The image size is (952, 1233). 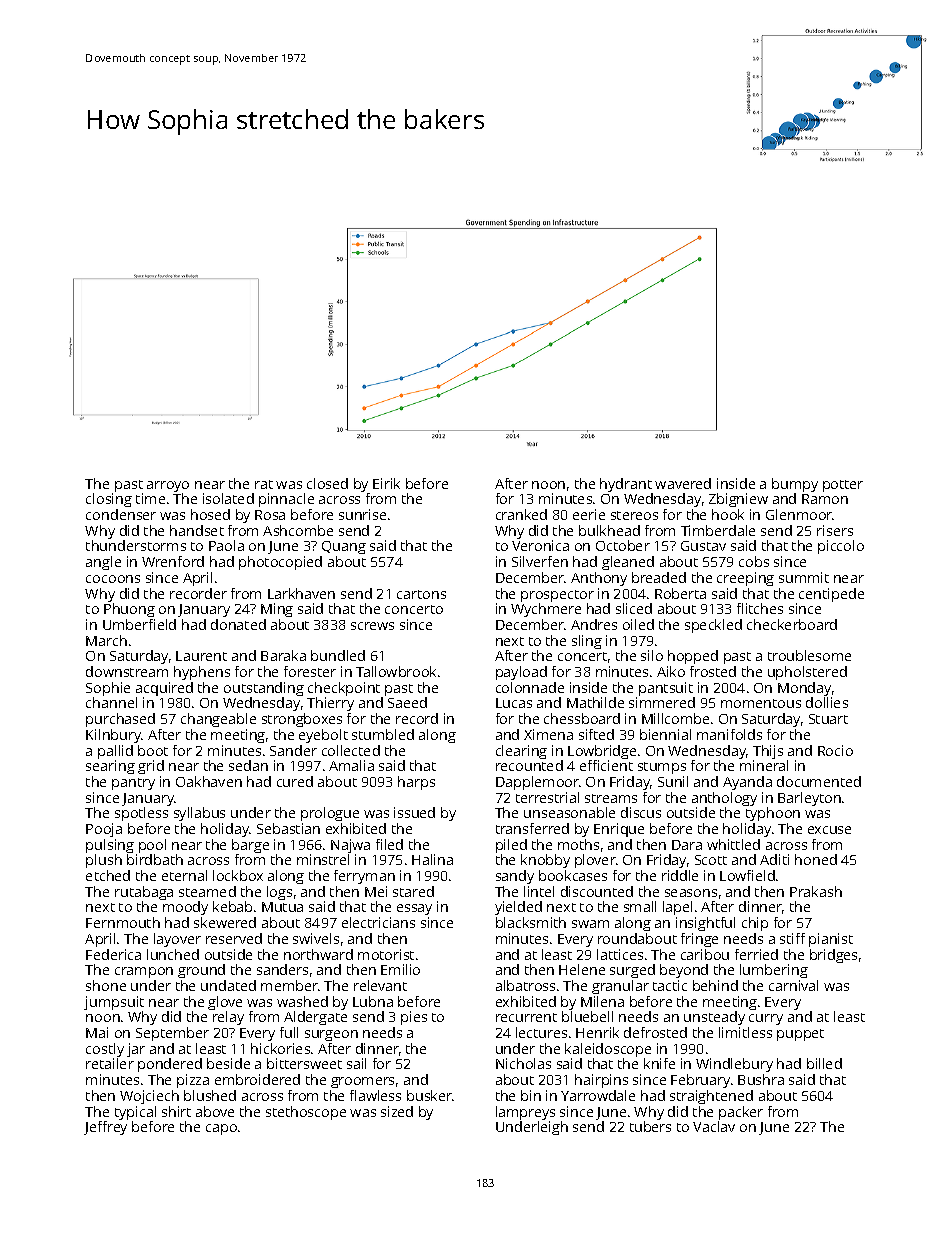 I want to click on unsteady, so click(x=714, y=1018).
